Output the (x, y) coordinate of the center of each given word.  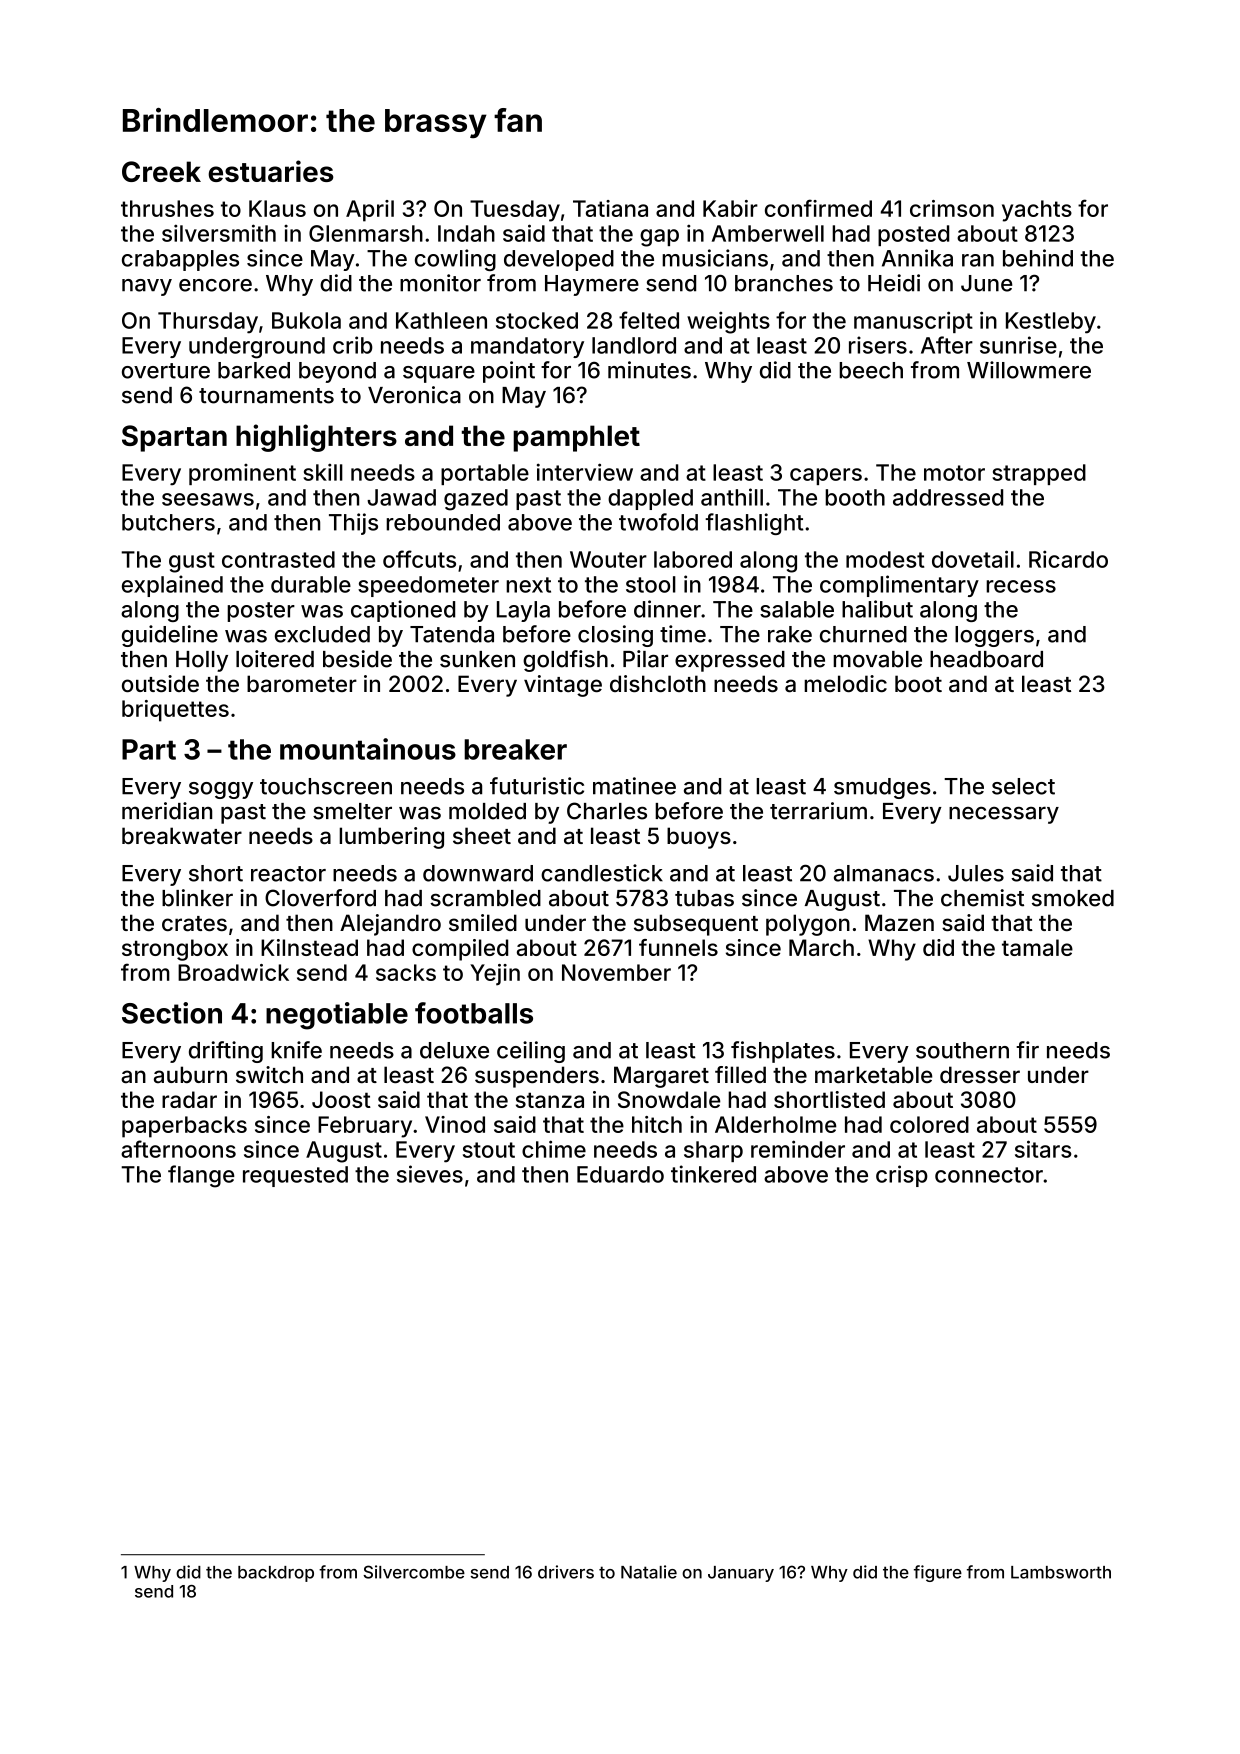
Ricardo (1068, 559)
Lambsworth (1061, 1572)
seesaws (208, 499)
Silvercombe (414, 1572)
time (683, 634)
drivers (566, 1572)
